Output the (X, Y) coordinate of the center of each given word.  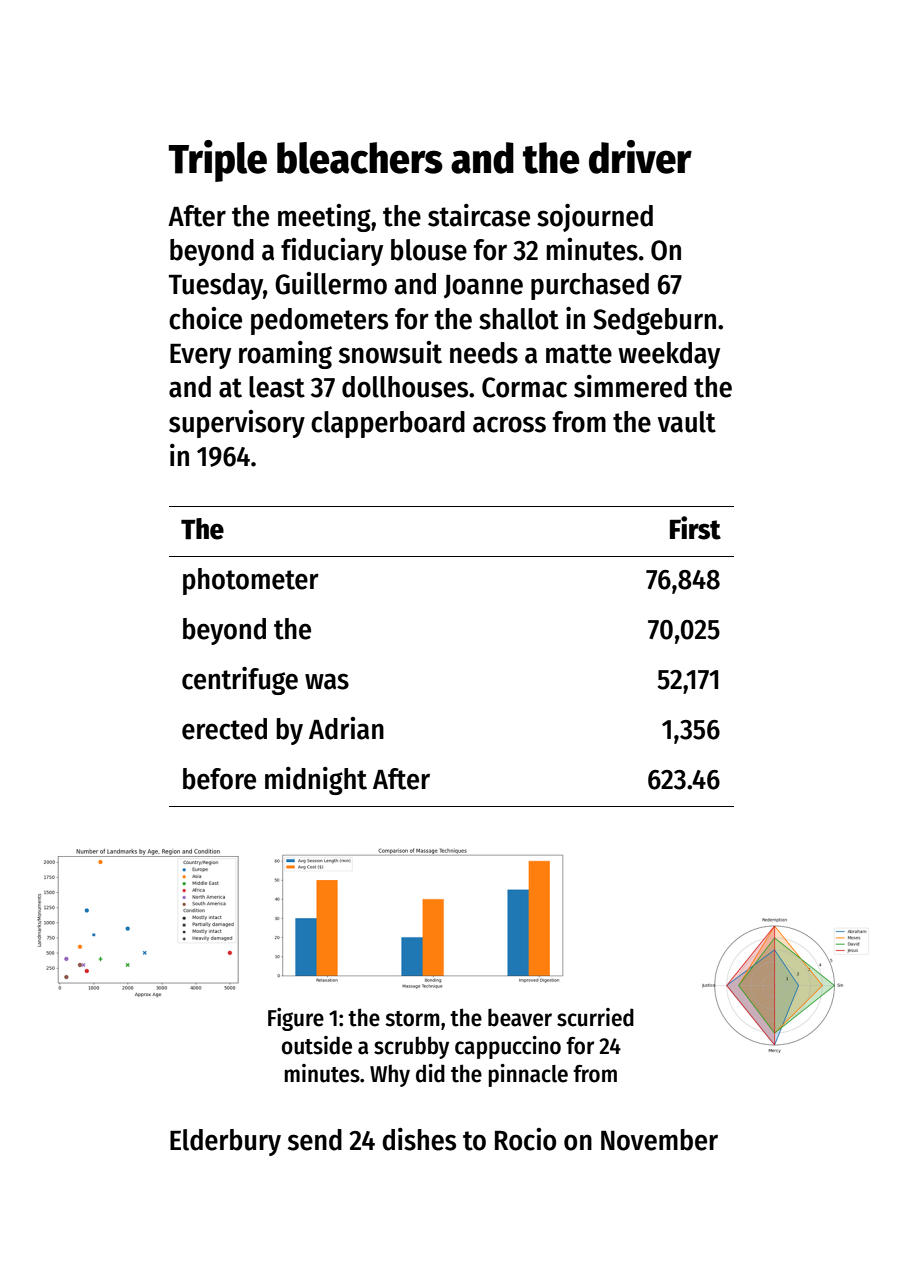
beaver (520, 1017)
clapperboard (388, 424)
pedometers (319, 321)
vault (687, 422)
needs (484, 353)
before (219, 779)
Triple (218, 161)
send (315, 1140)
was (327, 681)
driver (640, 157)
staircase (479, 215)
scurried (595, 1017)
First (695, 528)
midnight (316, 781)
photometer (251, 581)
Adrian (346, 728)
